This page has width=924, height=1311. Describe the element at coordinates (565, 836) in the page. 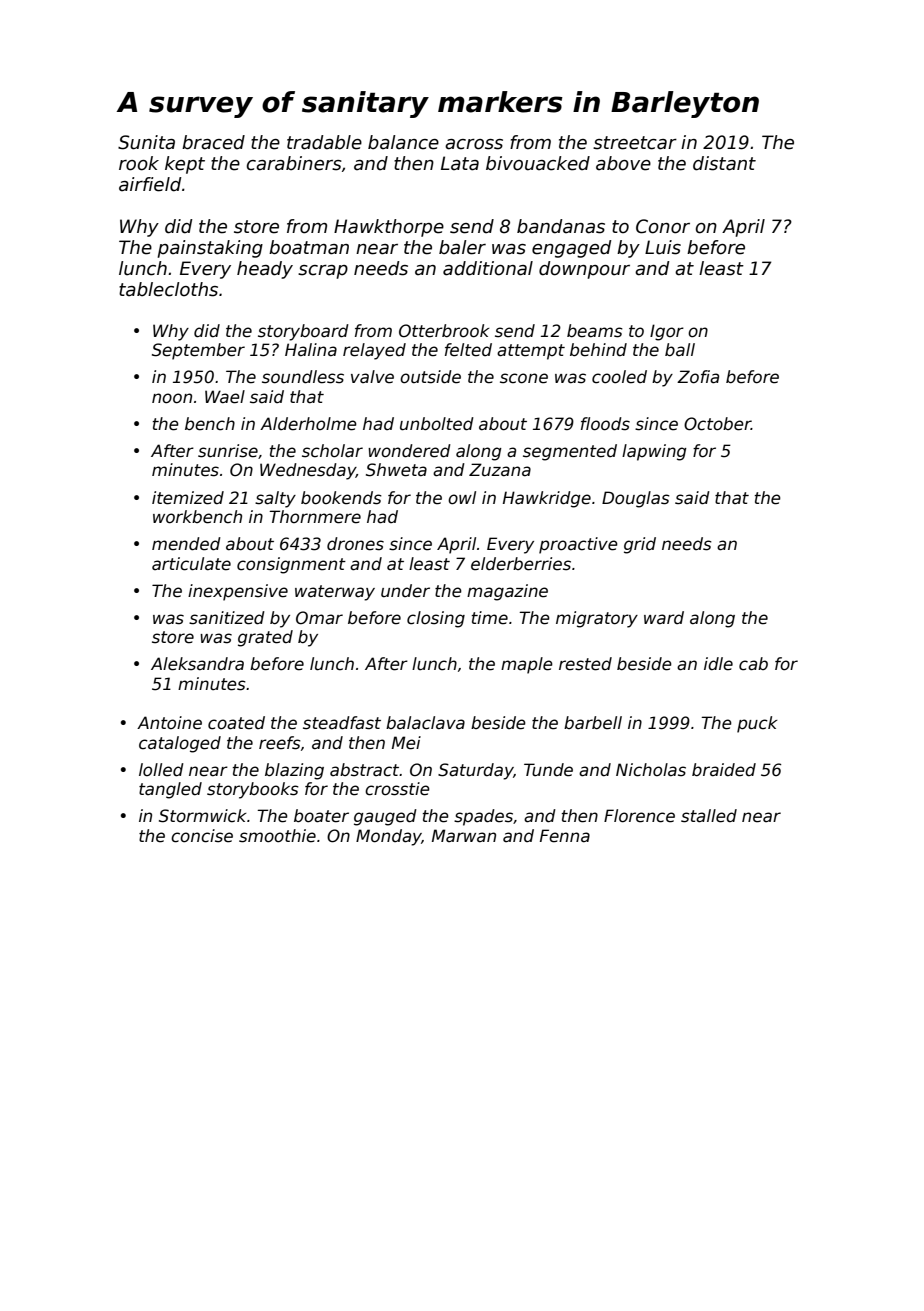

I see `Fenna` at that location.
